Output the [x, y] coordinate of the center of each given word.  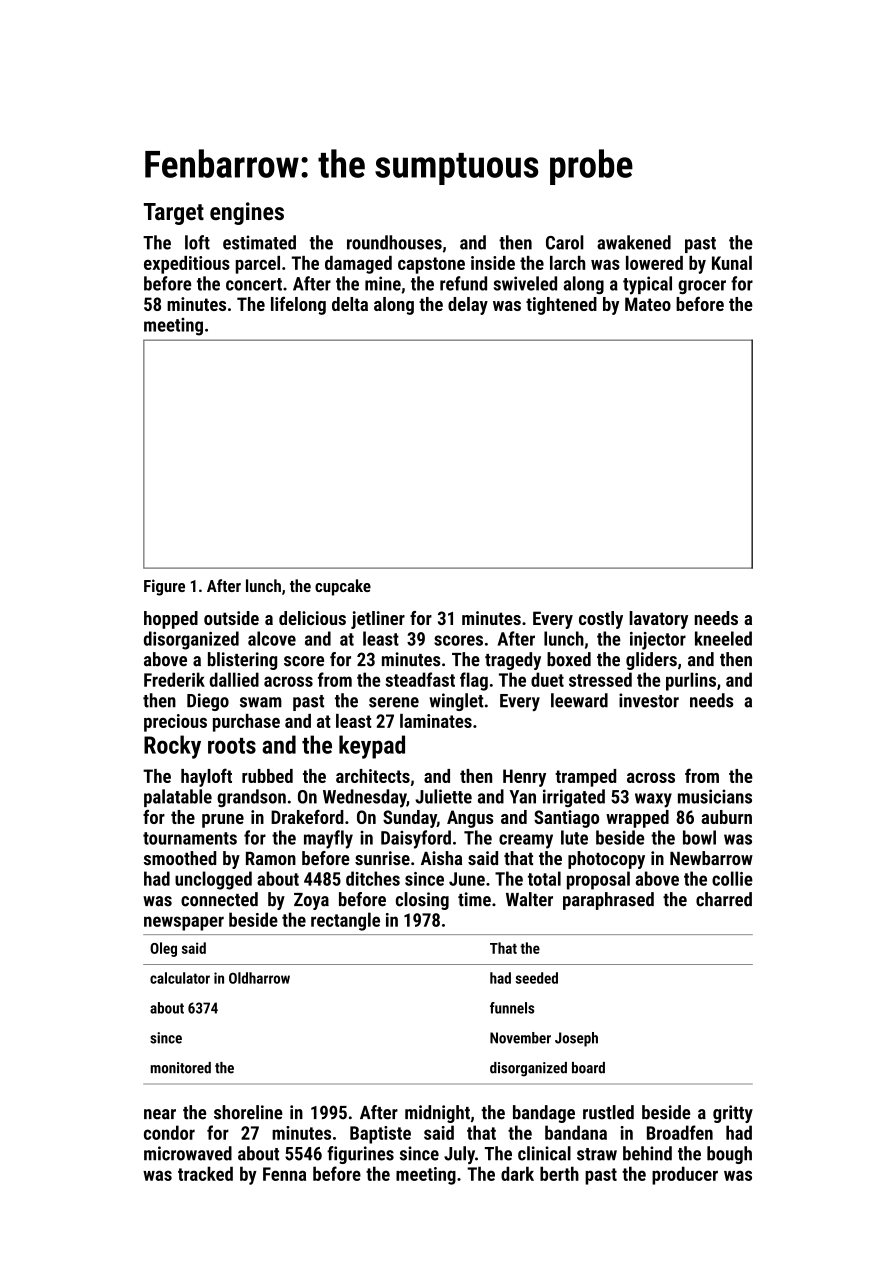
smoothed [180, 858]
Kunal [732, 263]
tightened [561, 306]
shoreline [248, 1112]
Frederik [174, 679]
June [467, 879]
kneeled [723, 638]
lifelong [298, 306]
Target [174, 214]
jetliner [378, 620]
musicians [715, 796]
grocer [702, 287]
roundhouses [394, 242]
